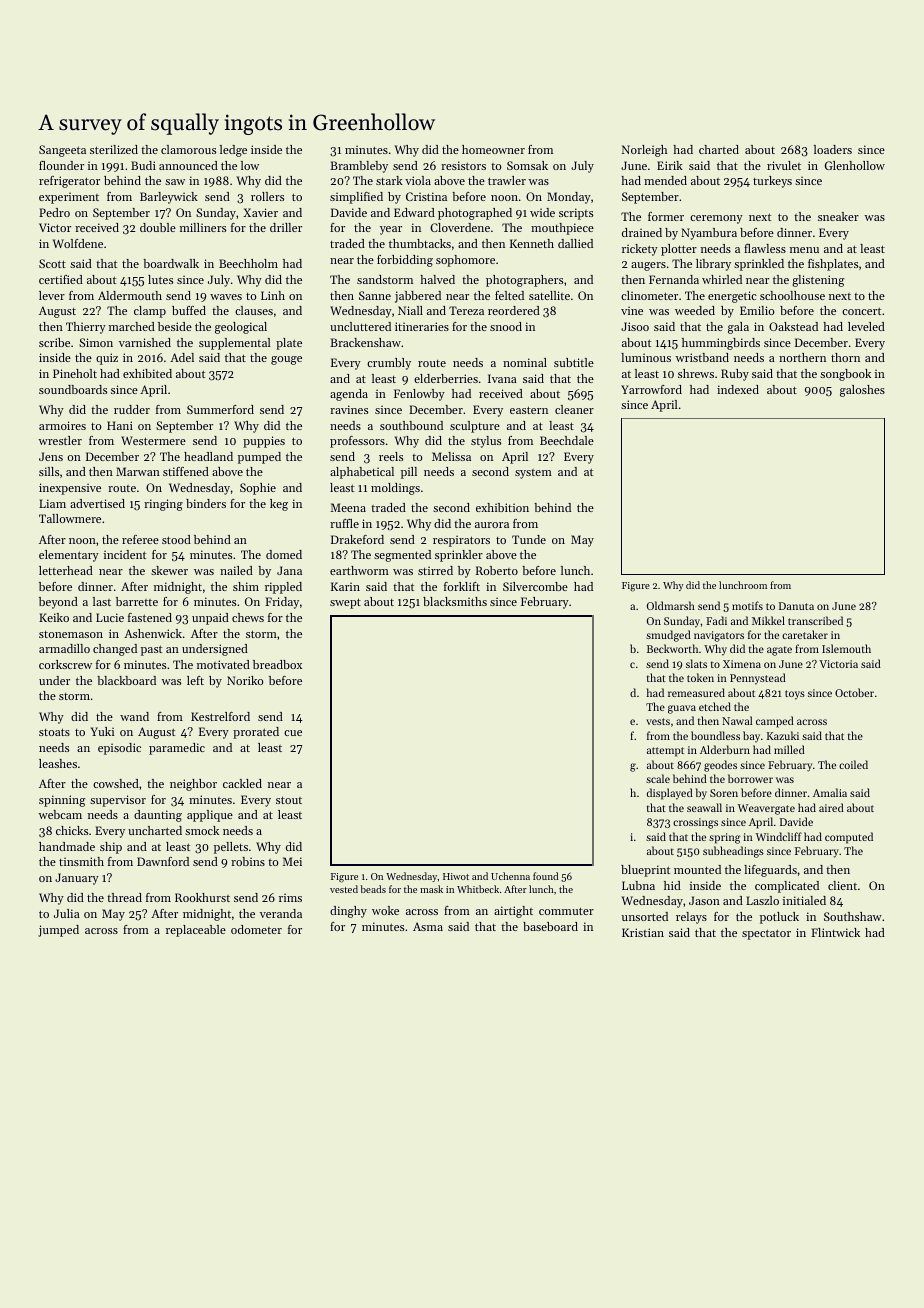 The height and width of the image is (1308, 924). What do you see at coordinates (545, 876) in the image?
I see `found` at bounding box center [545, 876].
